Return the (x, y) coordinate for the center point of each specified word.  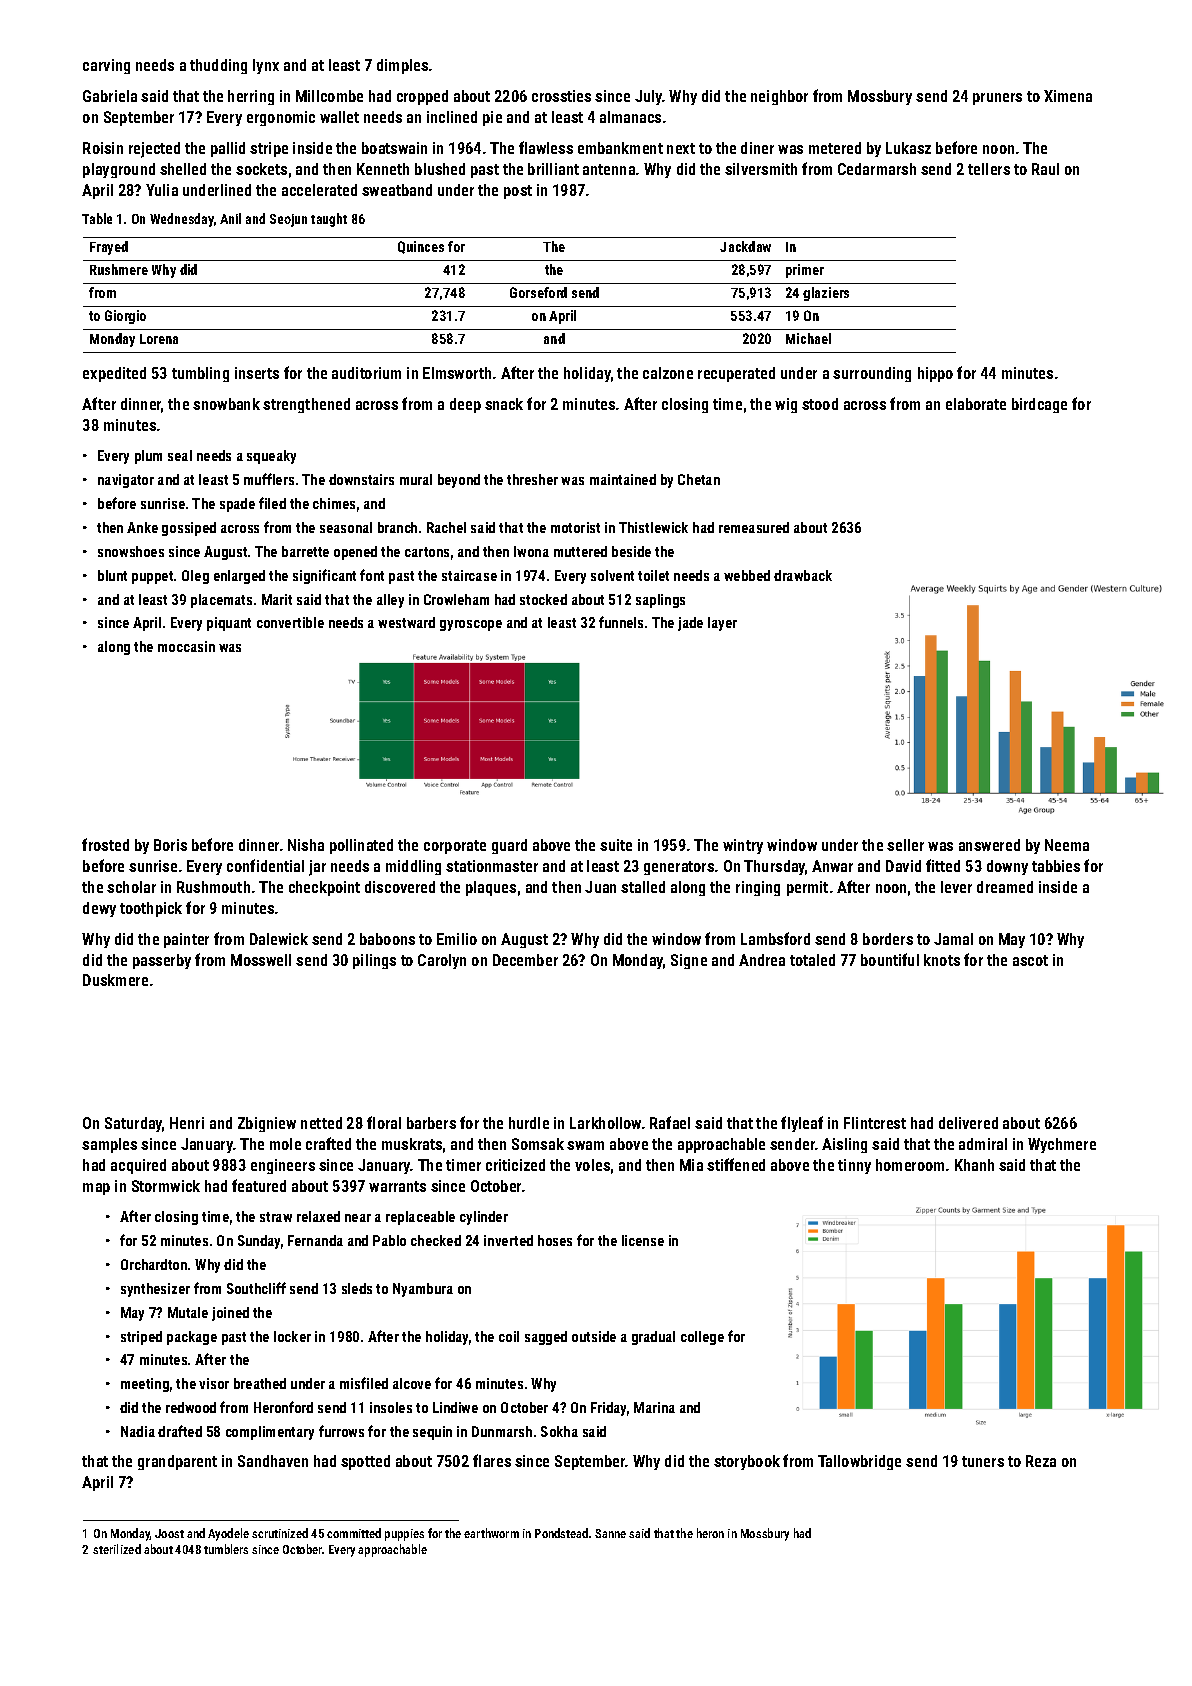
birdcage (1039, 405)
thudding (218, 66)
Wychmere (1062, 1145)
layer (722, 624)
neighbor (779, 97)
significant (324, 576)
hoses (555, 1240)
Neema (1067, 845)
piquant (229, 624)
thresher (532, 479)
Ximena (1068, 96)
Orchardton (154, 1264)
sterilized (117, 1549)
